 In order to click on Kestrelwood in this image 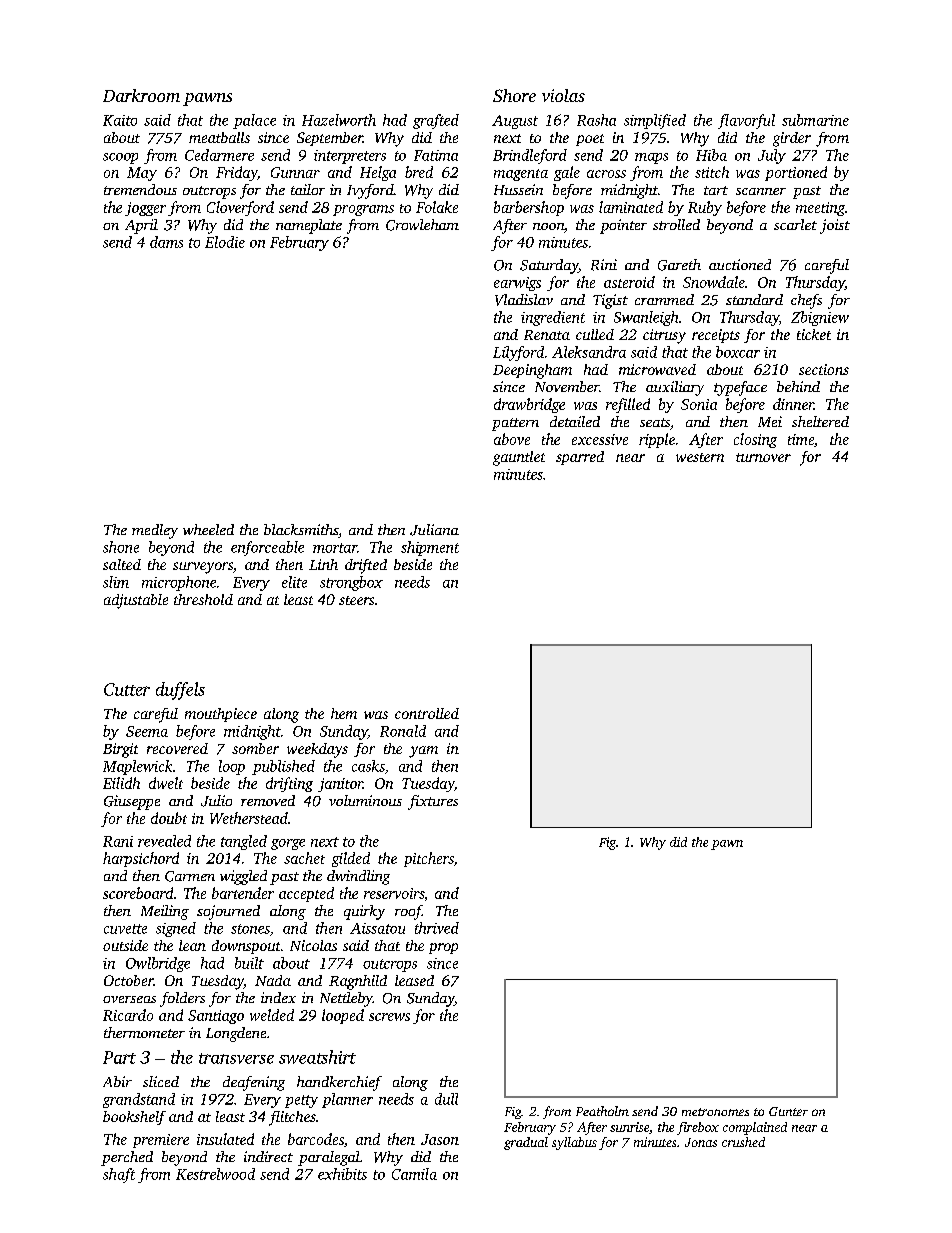, I will do `click(215, 1174)`.
